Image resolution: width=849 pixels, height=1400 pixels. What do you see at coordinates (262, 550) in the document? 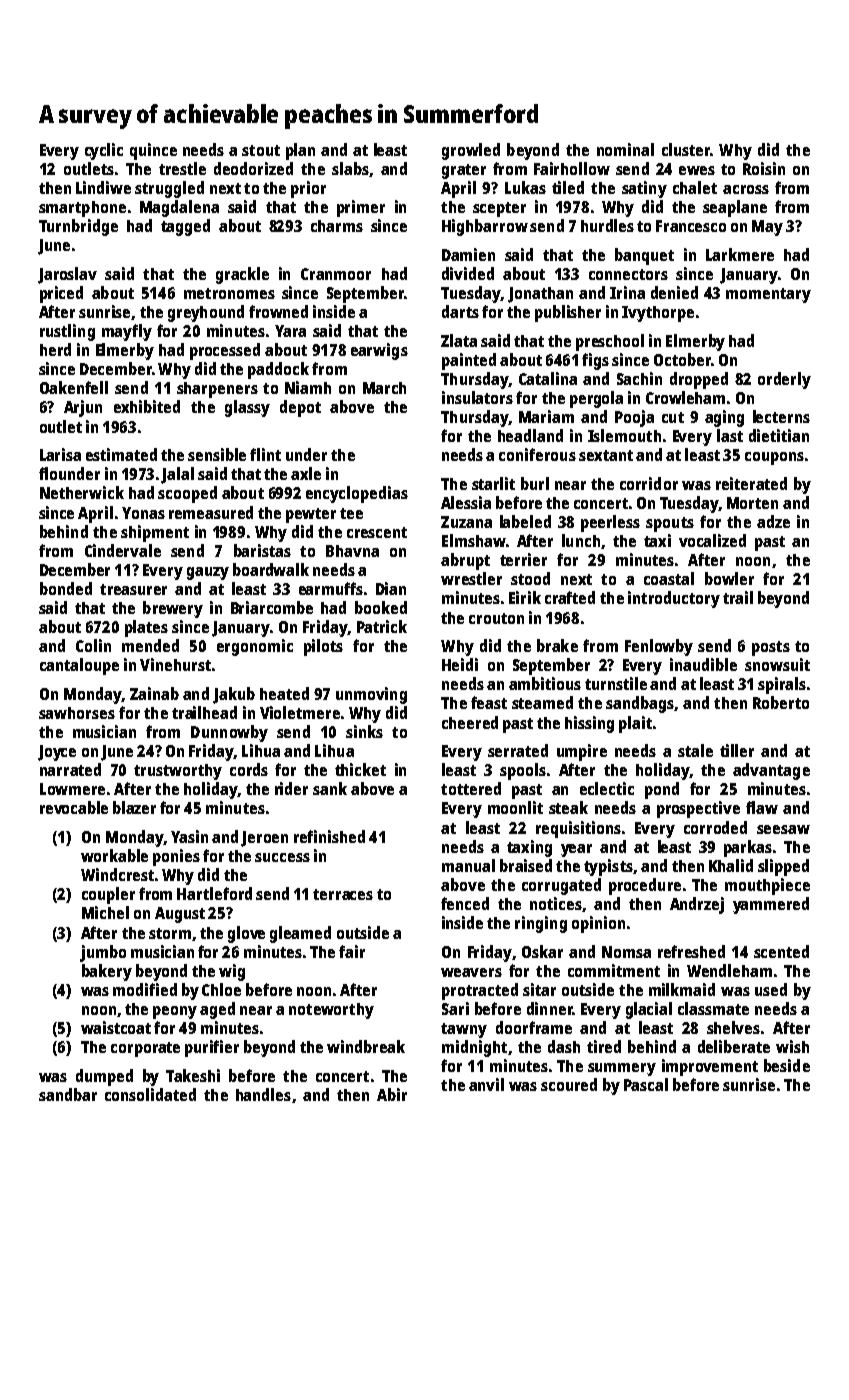
I see `baristas` at bounding box center [262, 550].
